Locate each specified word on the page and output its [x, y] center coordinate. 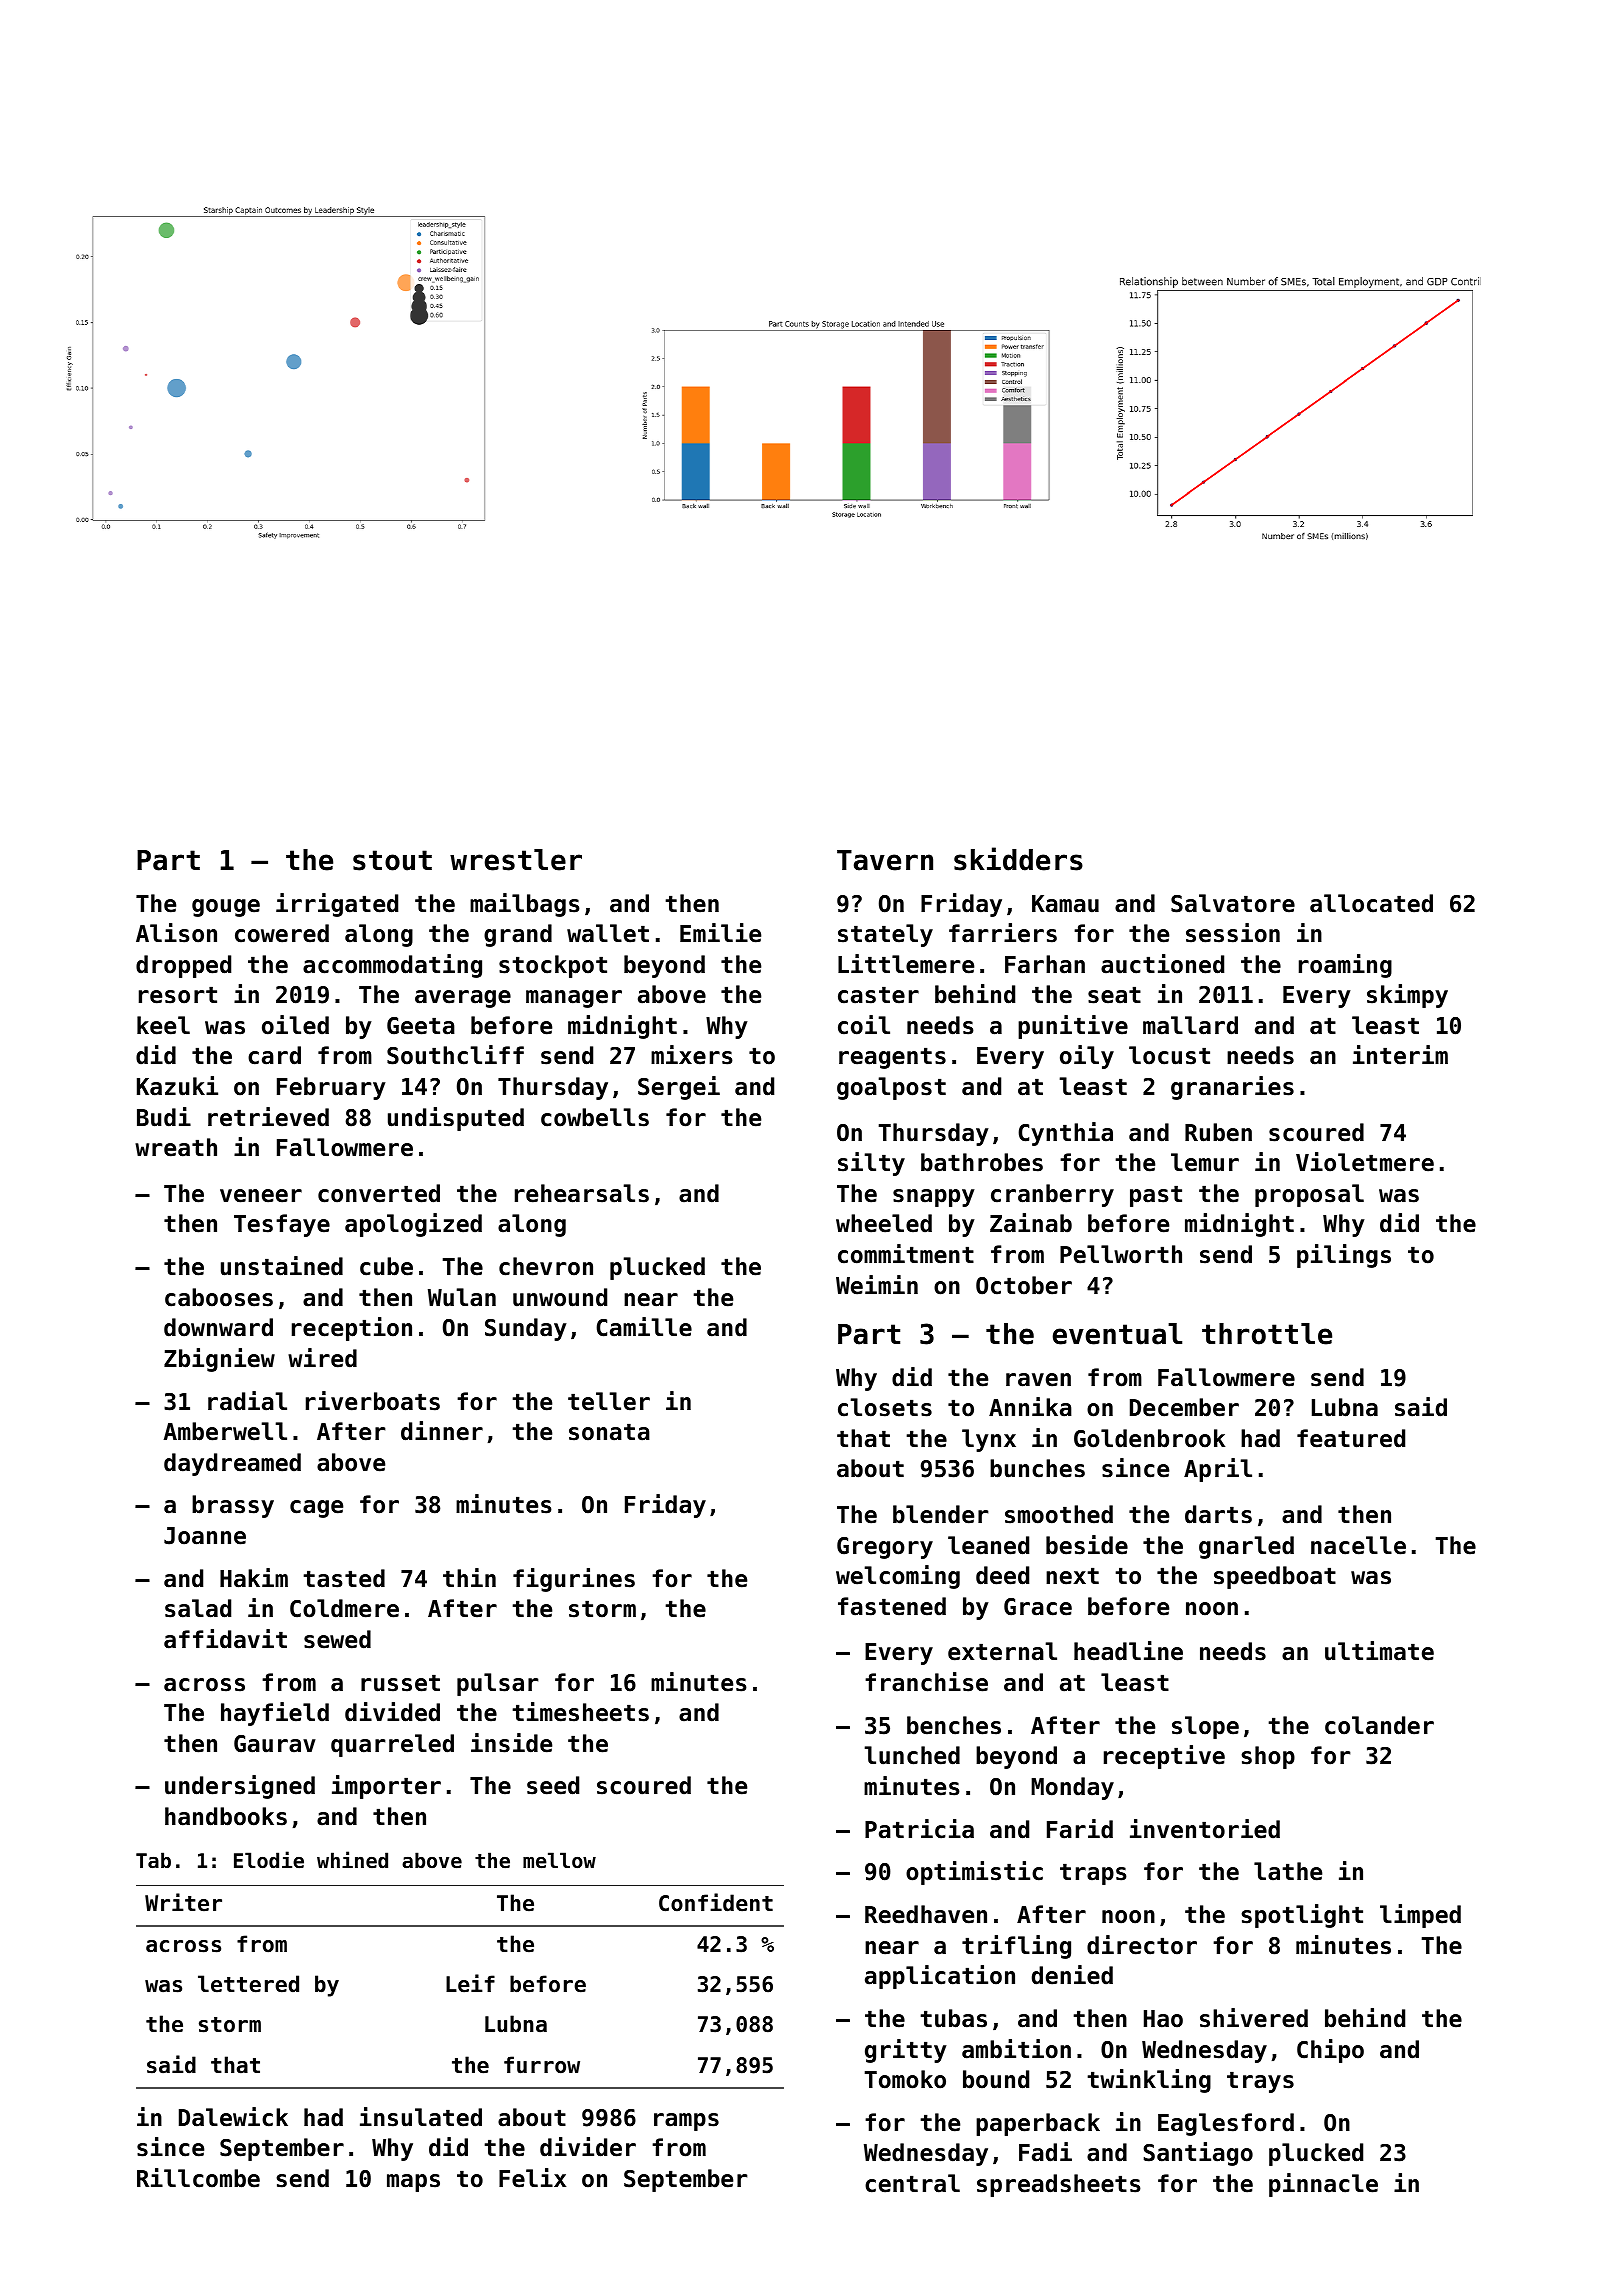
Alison [176, 933]
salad [198, 1608]
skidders [1018, 859]
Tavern [885, 860]
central [912, 2183]
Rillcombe [198, 2178]
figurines [574, 1580]
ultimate [1379, 1651]
